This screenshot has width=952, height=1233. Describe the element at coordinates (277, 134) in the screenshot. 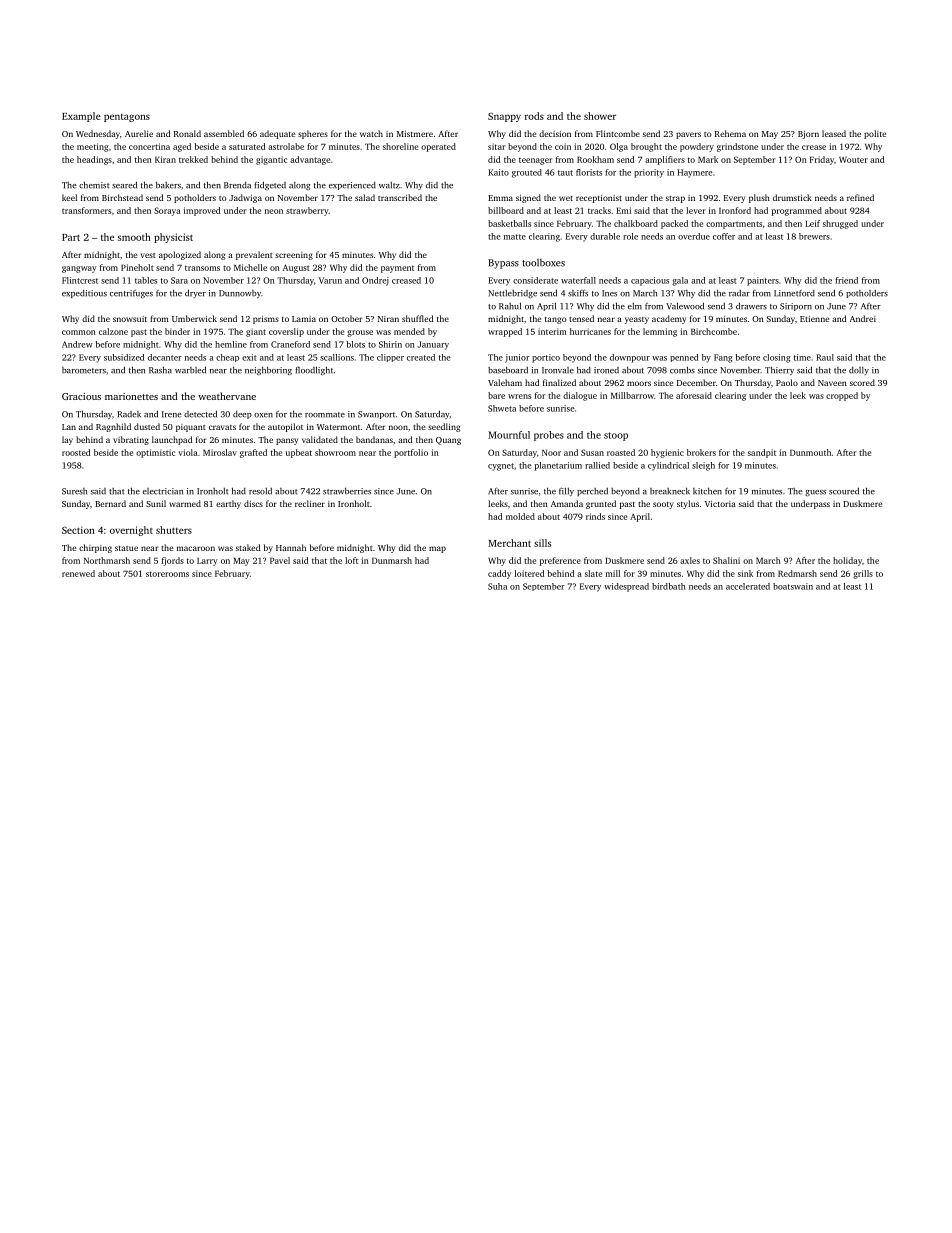

I see `adequate` at that location.
